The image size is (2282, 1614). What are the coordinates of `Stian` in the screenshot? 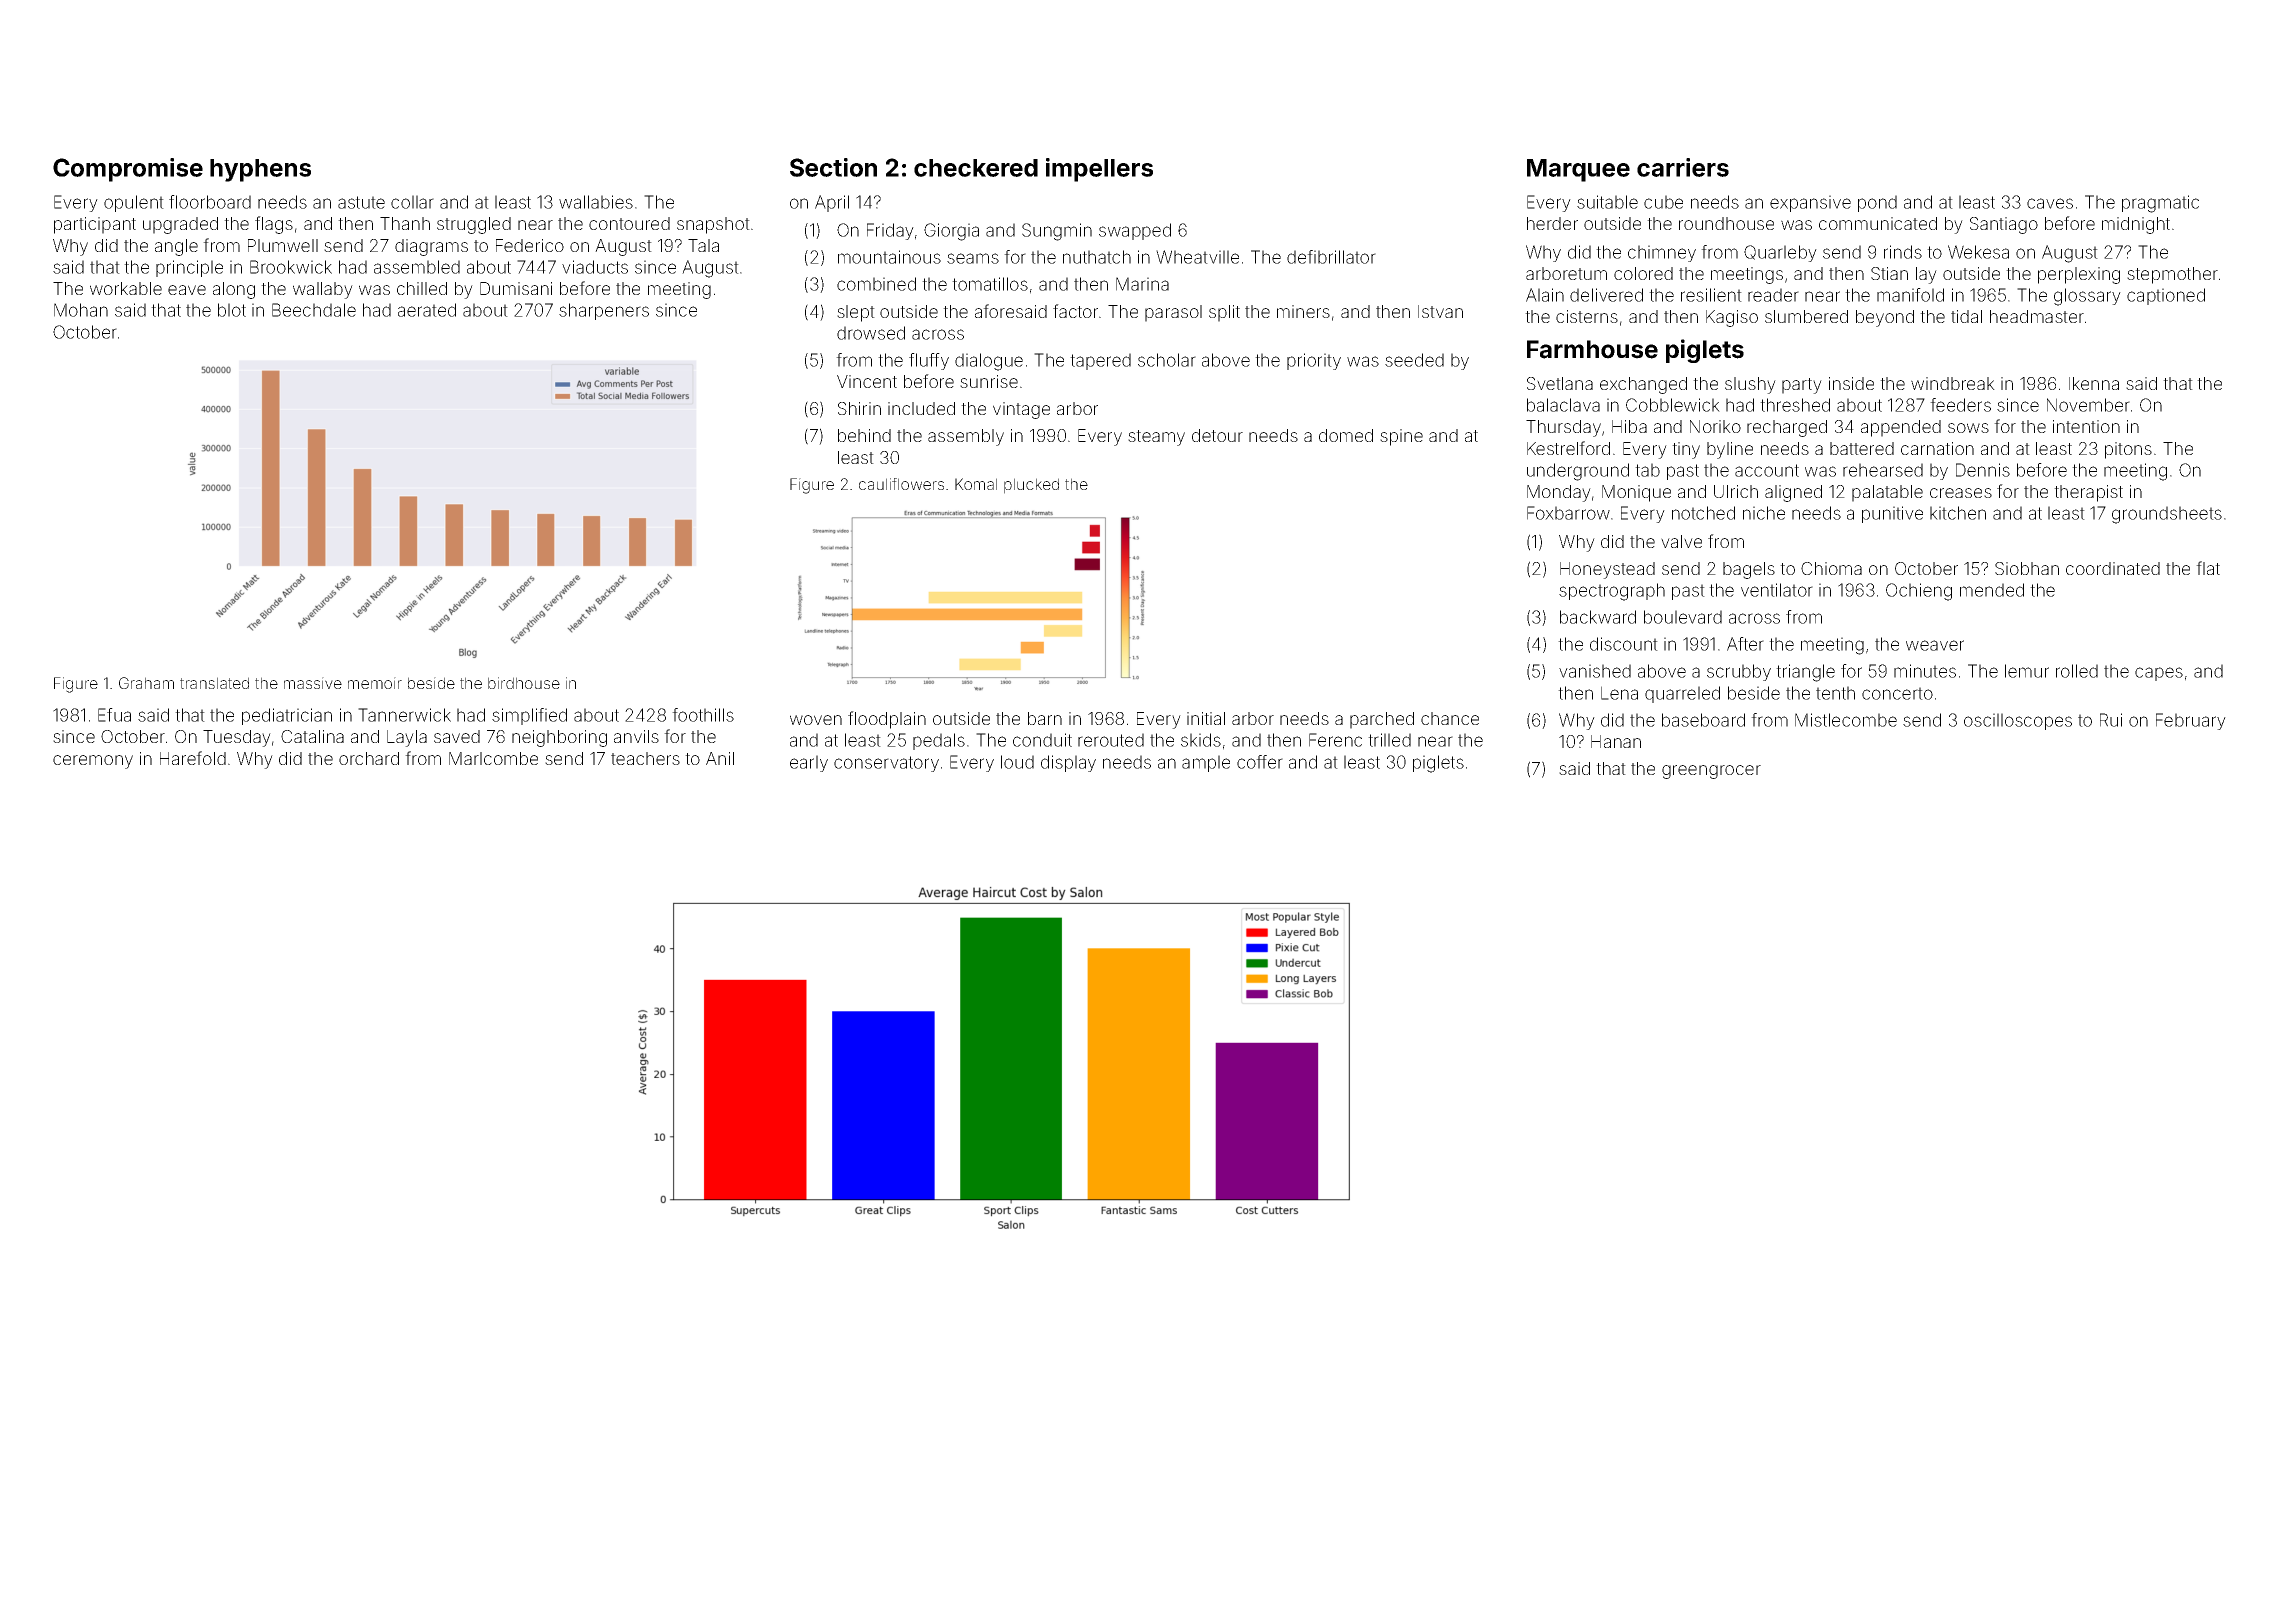 It's located at (1889, 273).
